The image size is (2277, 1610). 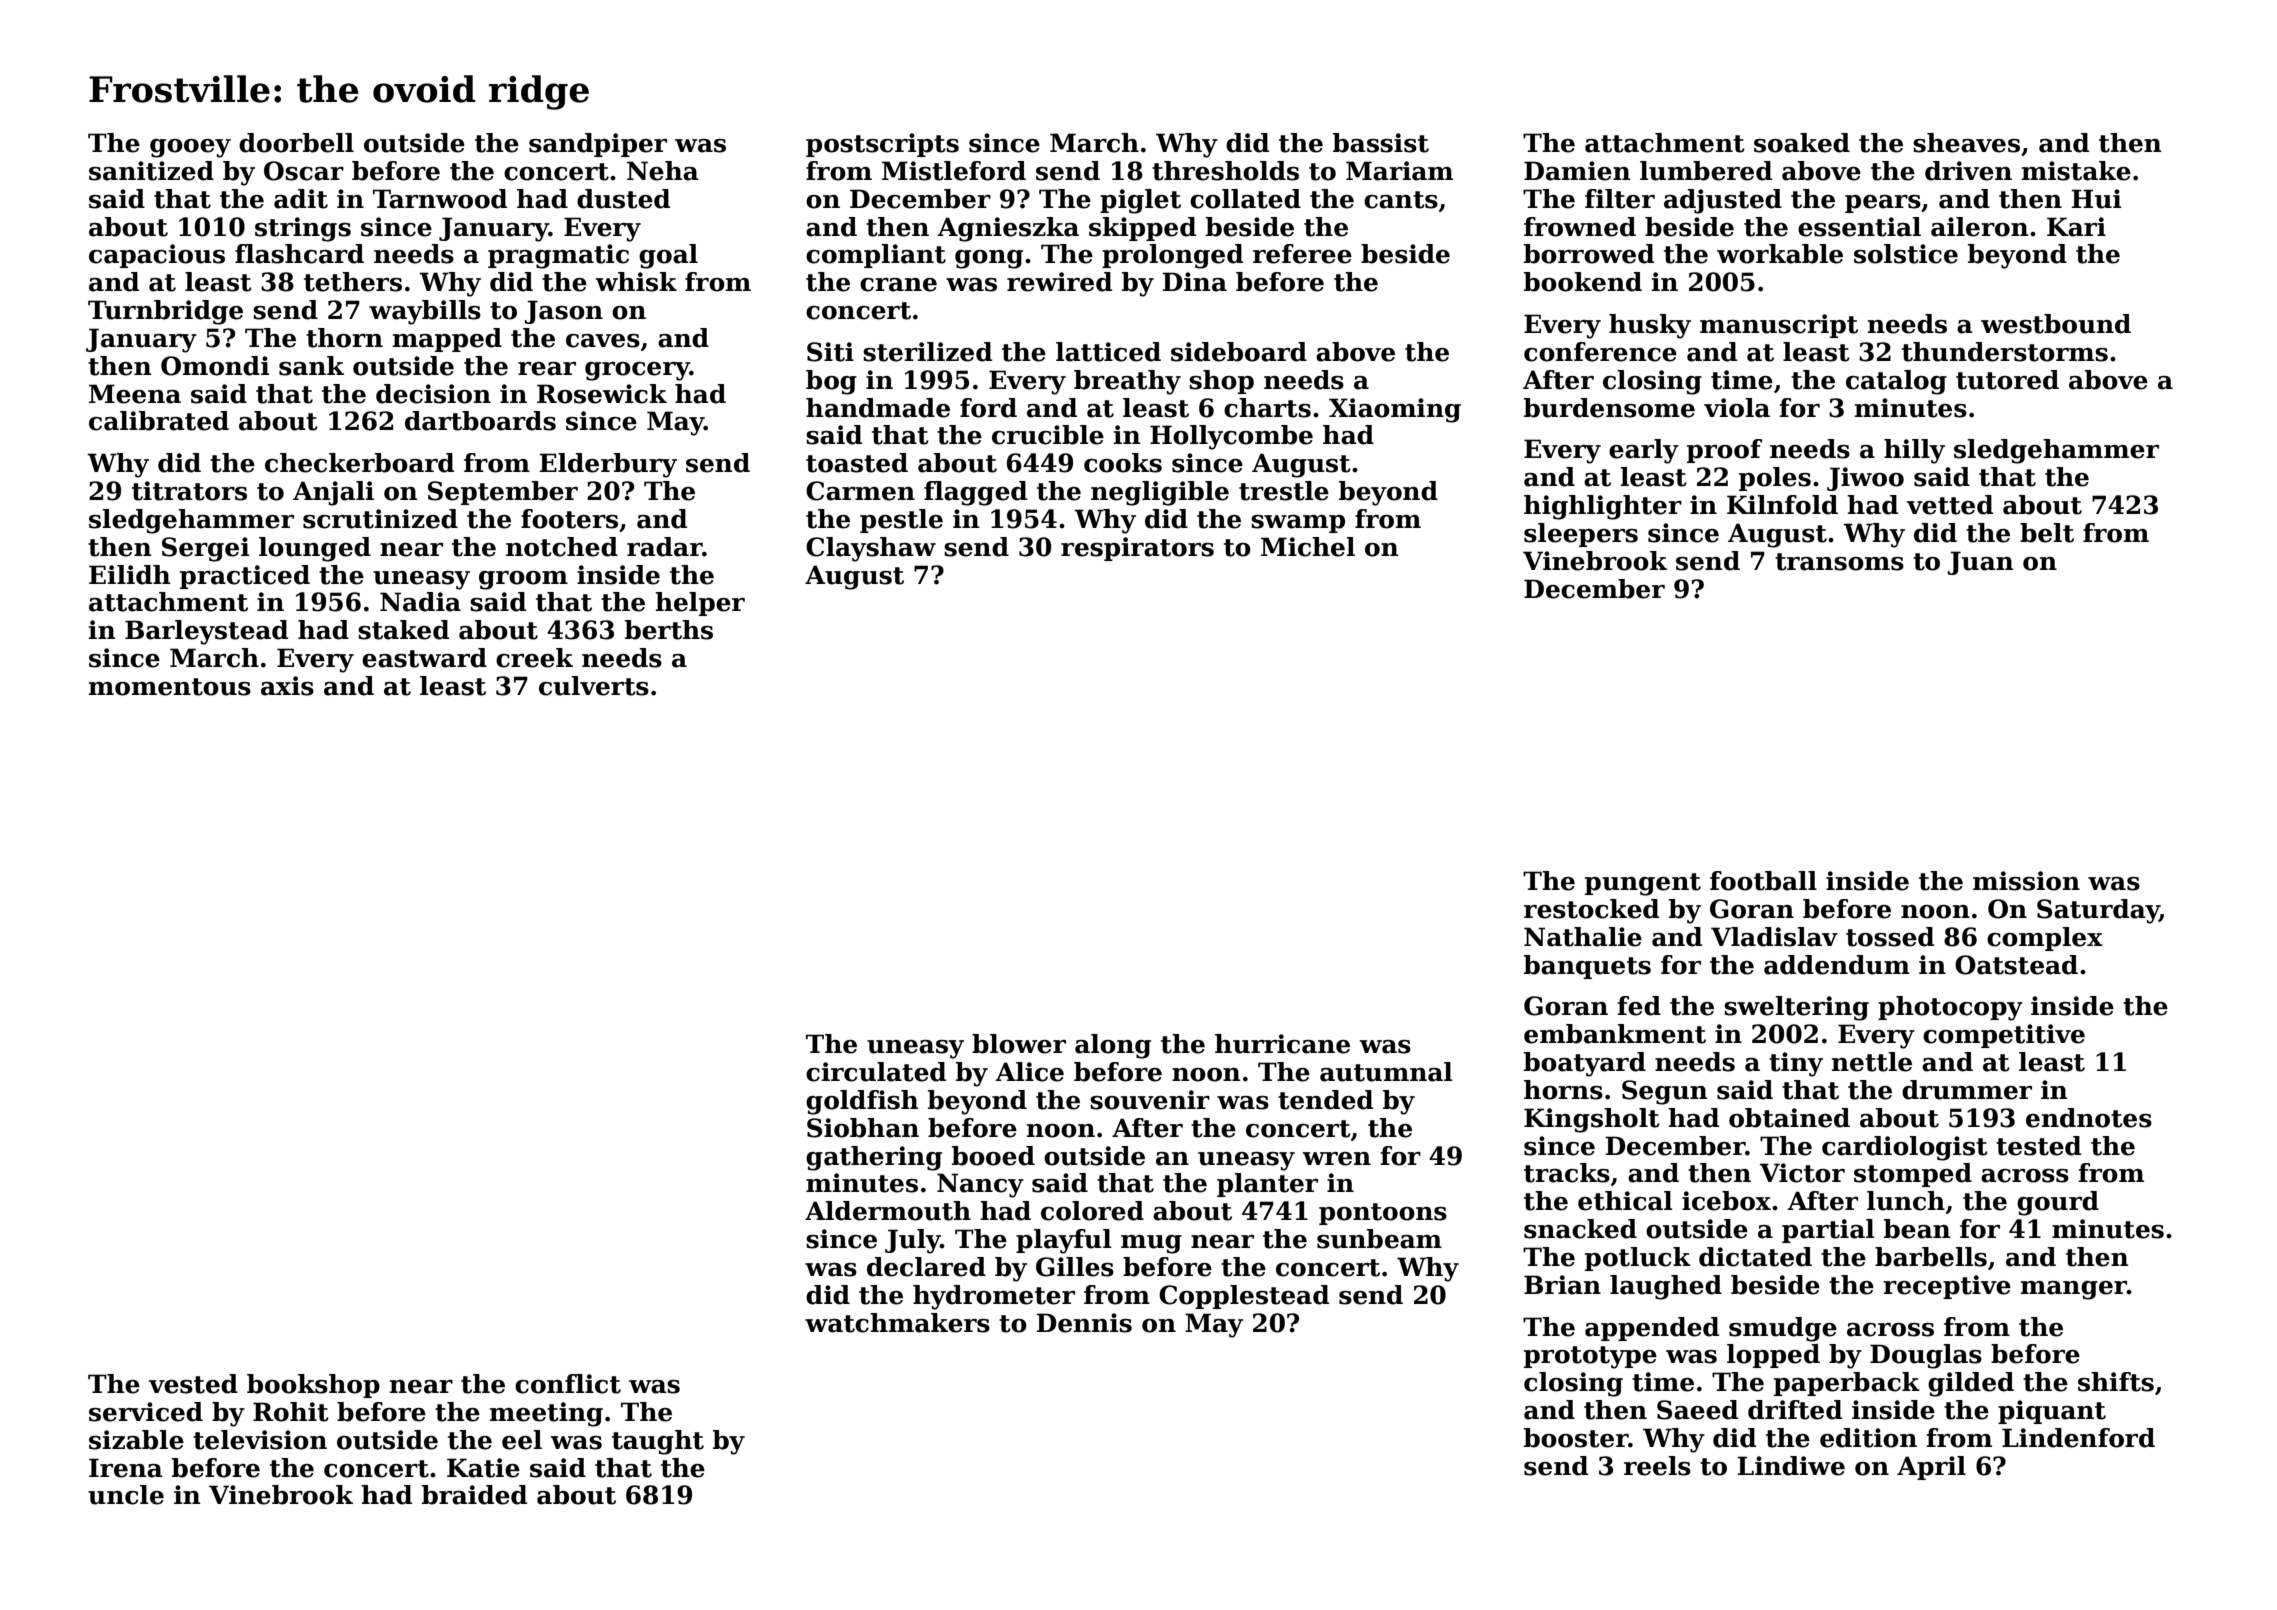 I want to click on essential, so click(x=1859, y=227).
